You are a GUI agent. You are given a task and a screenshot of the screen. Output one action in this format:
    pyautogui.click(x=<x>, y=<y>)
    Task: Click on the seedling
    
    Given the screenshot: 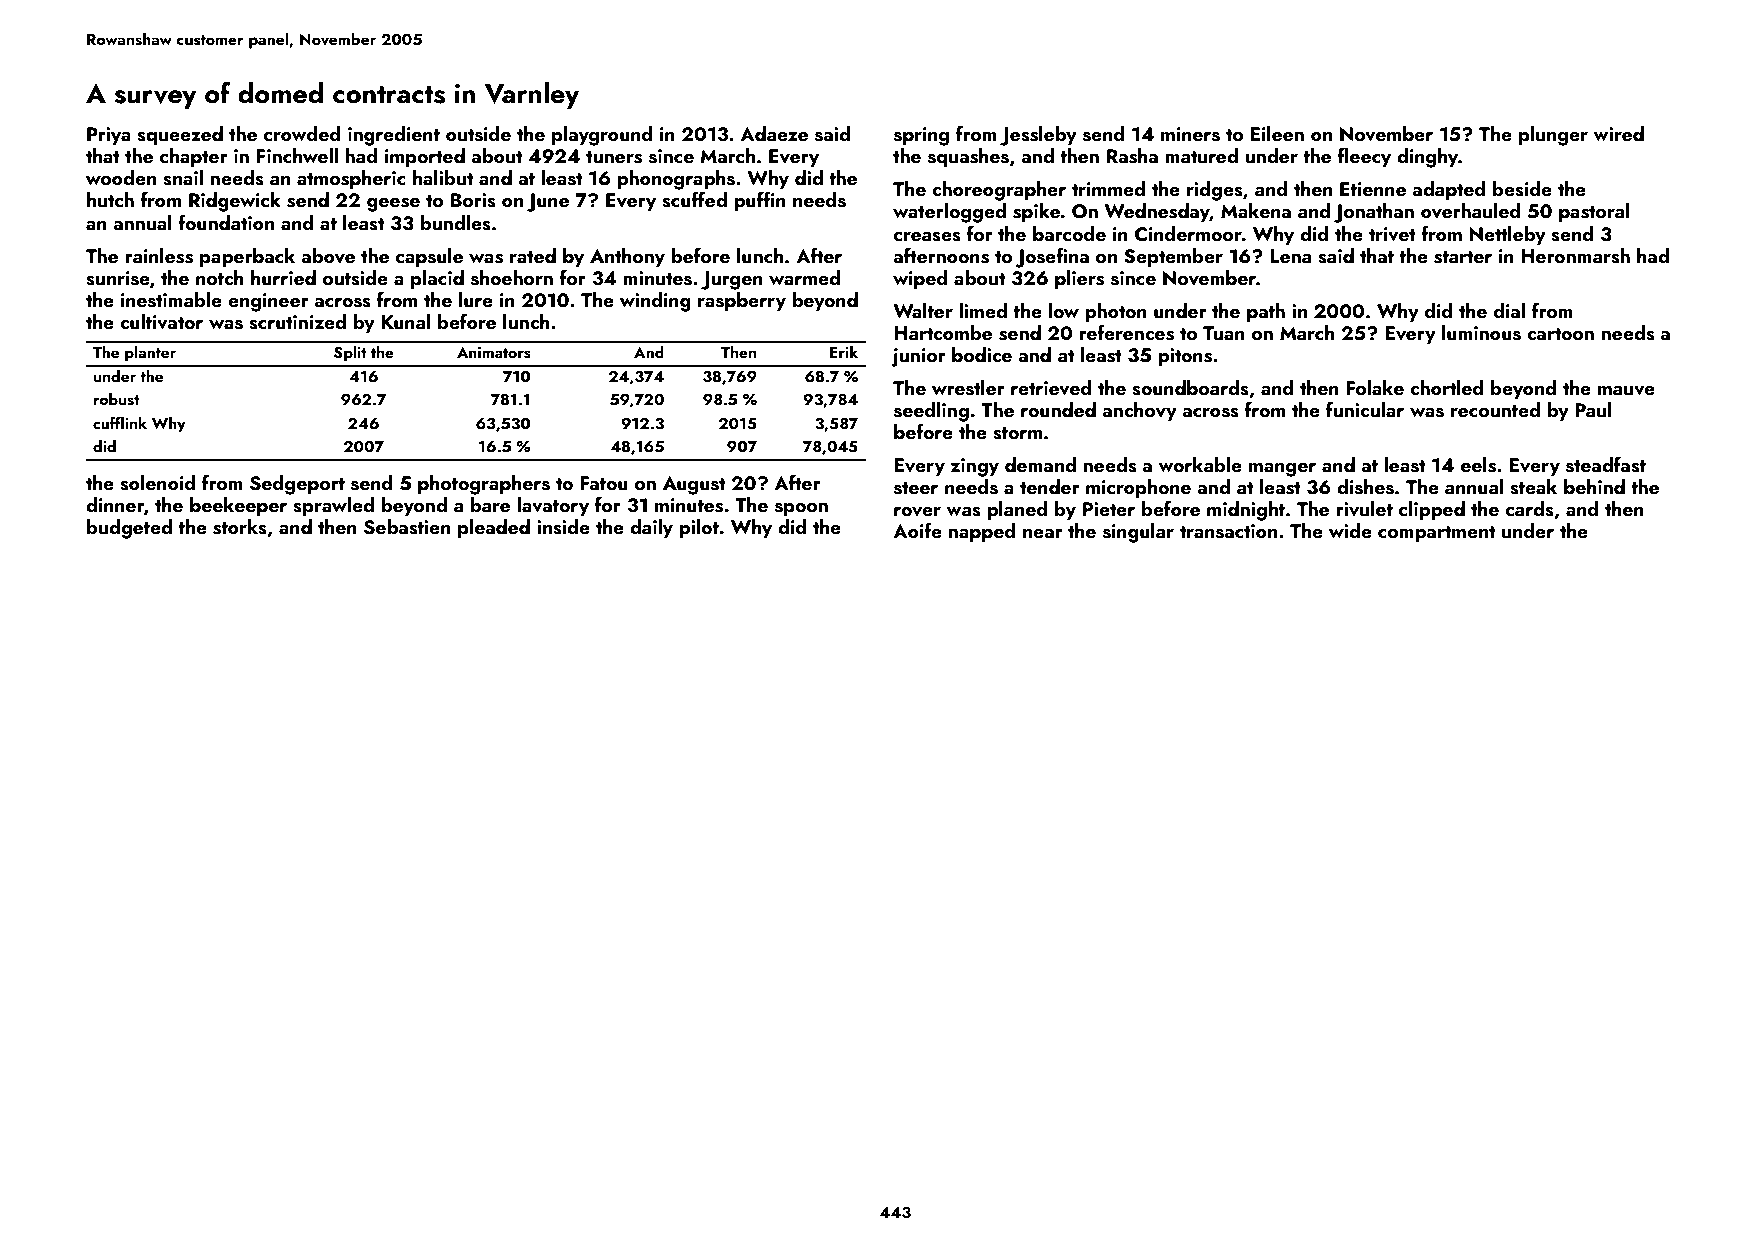 What is the action you would take?
    pyautogui.click(x=931, y=412)
